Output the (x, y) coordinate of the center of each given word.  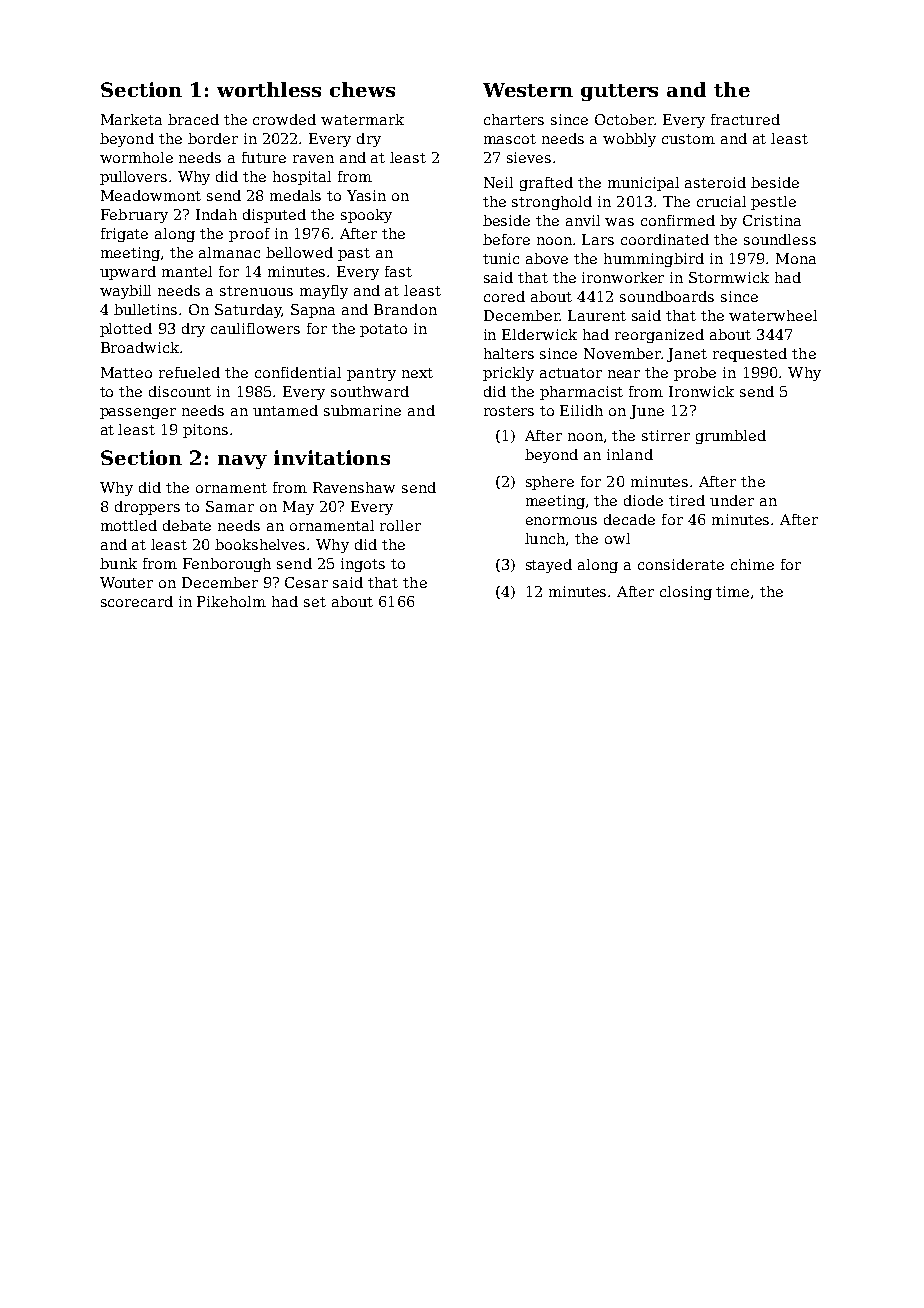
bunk (118, 563)
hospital (302, 178)
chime (752, 564)
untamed (285, 410)
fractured (745, 119)
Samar (230, 506)
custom (688, 139)
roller (400, 525)
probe (695, 374)
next (417, 373)
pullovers (133, 178)
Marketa (131, 119)
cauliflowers (255, 328)
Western (528, 90)
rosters (509, 411)
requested (750, 355)
